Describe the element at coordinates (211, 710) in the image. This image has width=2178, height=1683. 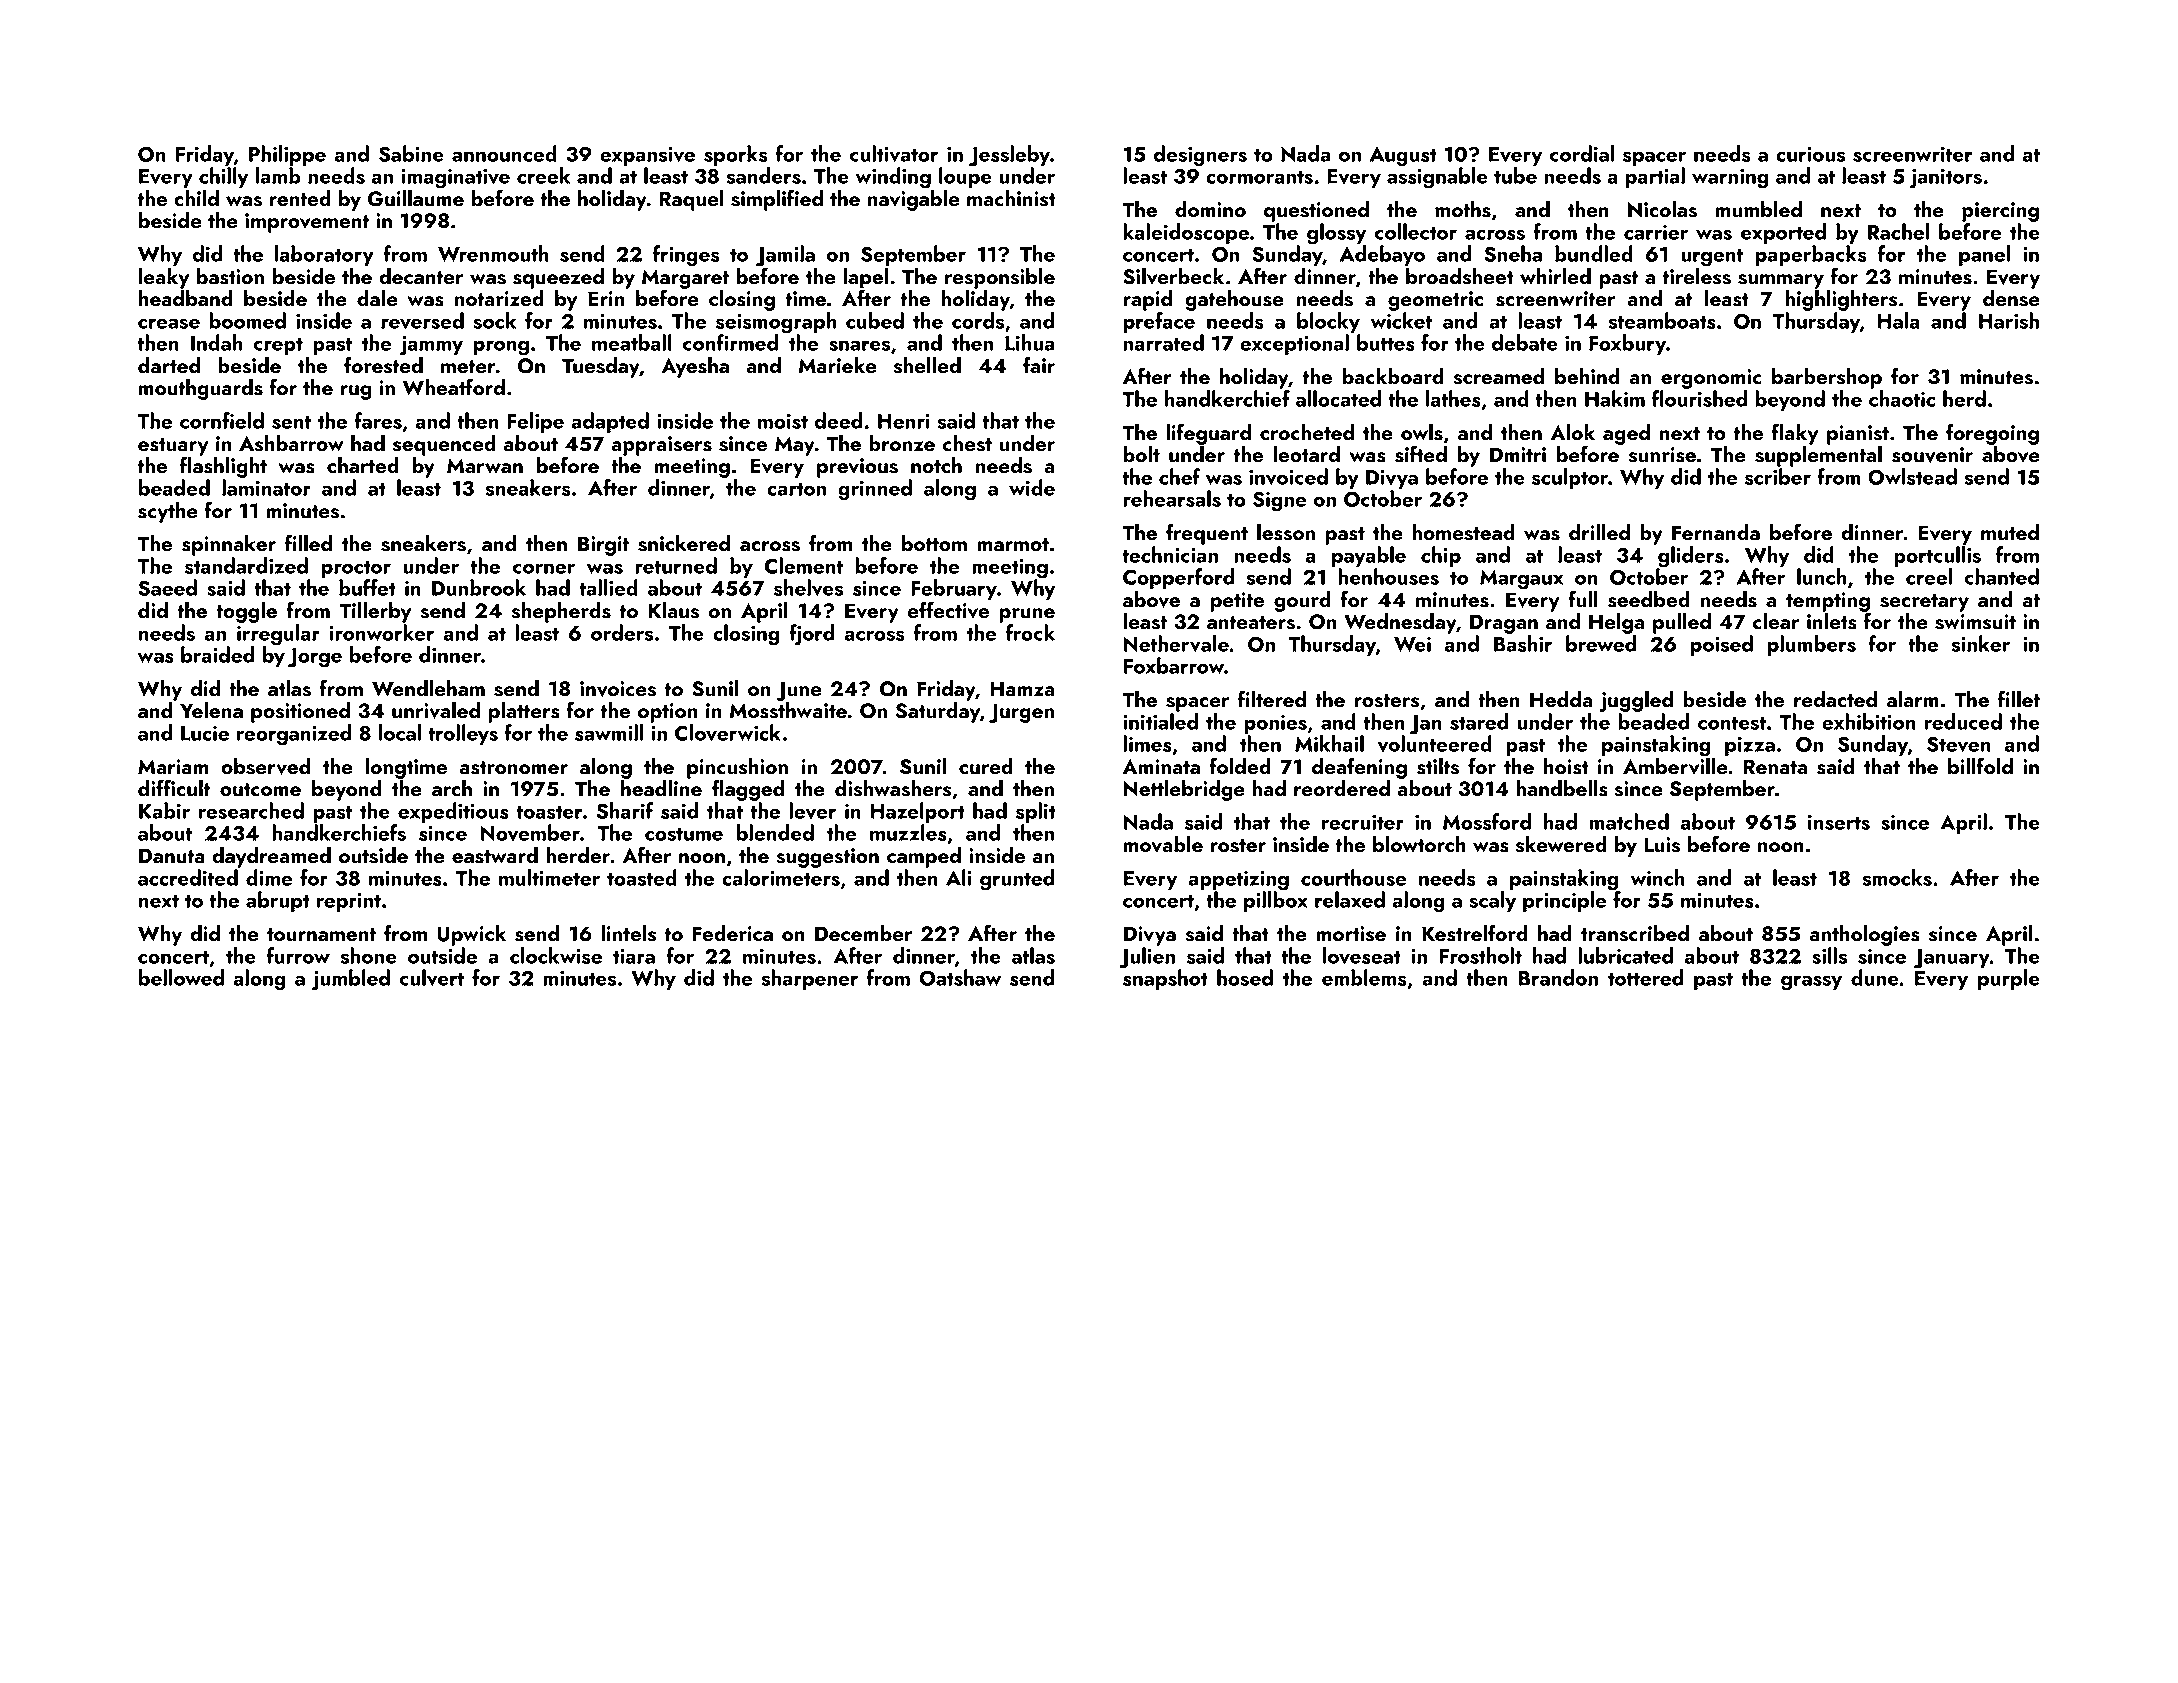
I see `Yelena` at that location.
